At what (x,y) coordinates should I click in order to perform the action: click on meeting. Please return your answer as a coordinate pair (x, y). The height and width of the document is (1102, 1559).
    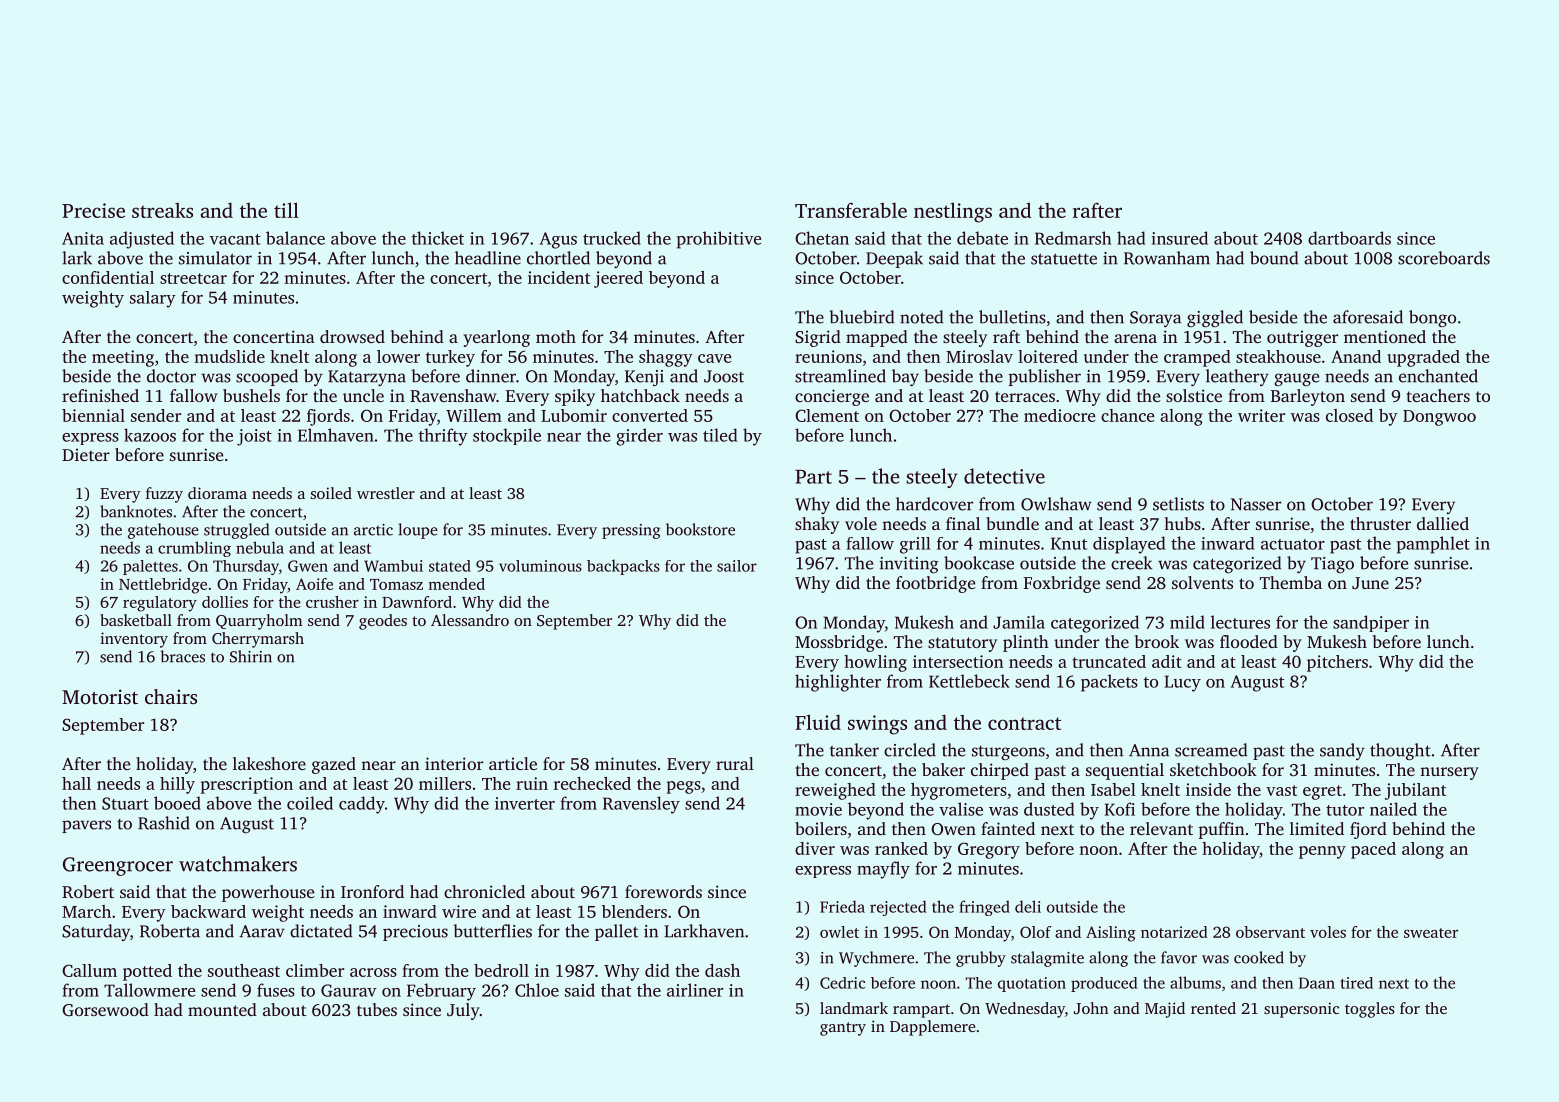
    Looking at the image, I should click on (123, 358).
